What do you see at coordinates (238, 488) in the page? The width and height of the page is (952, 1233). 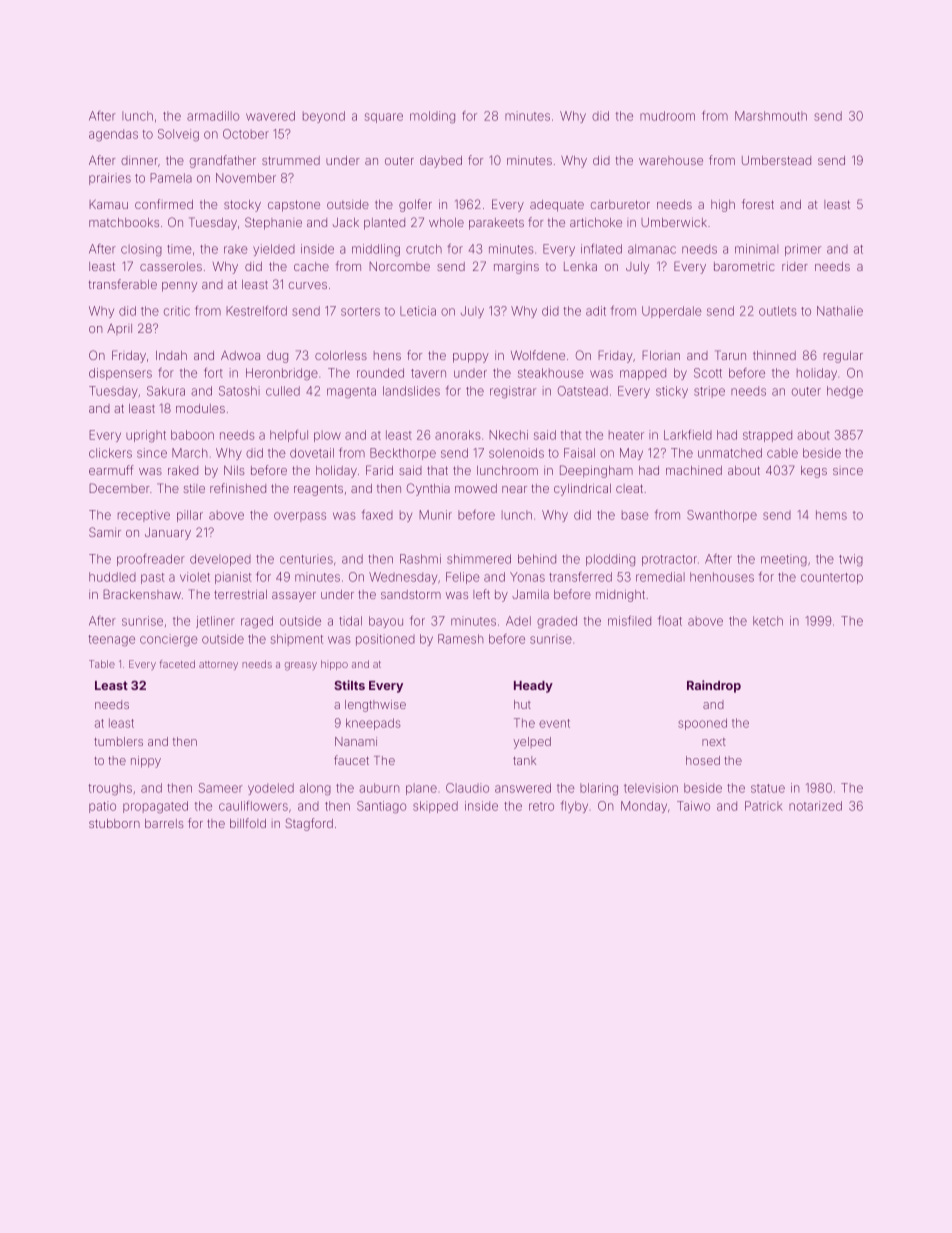 I see `refinished` at bounding box center [238, 488].
